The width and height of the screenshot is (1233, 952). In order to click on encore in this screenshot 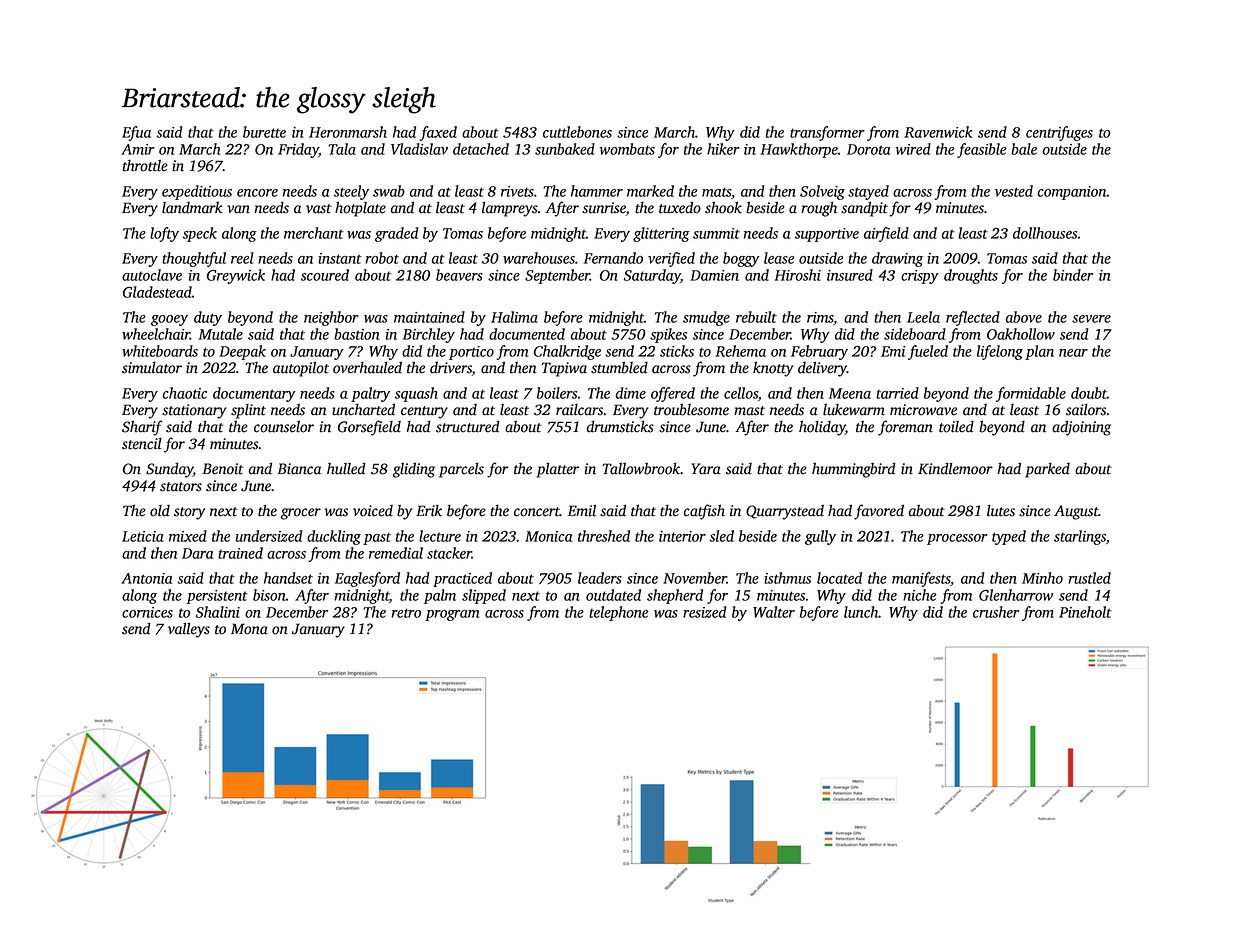, I will do `click(257, 193)`.
